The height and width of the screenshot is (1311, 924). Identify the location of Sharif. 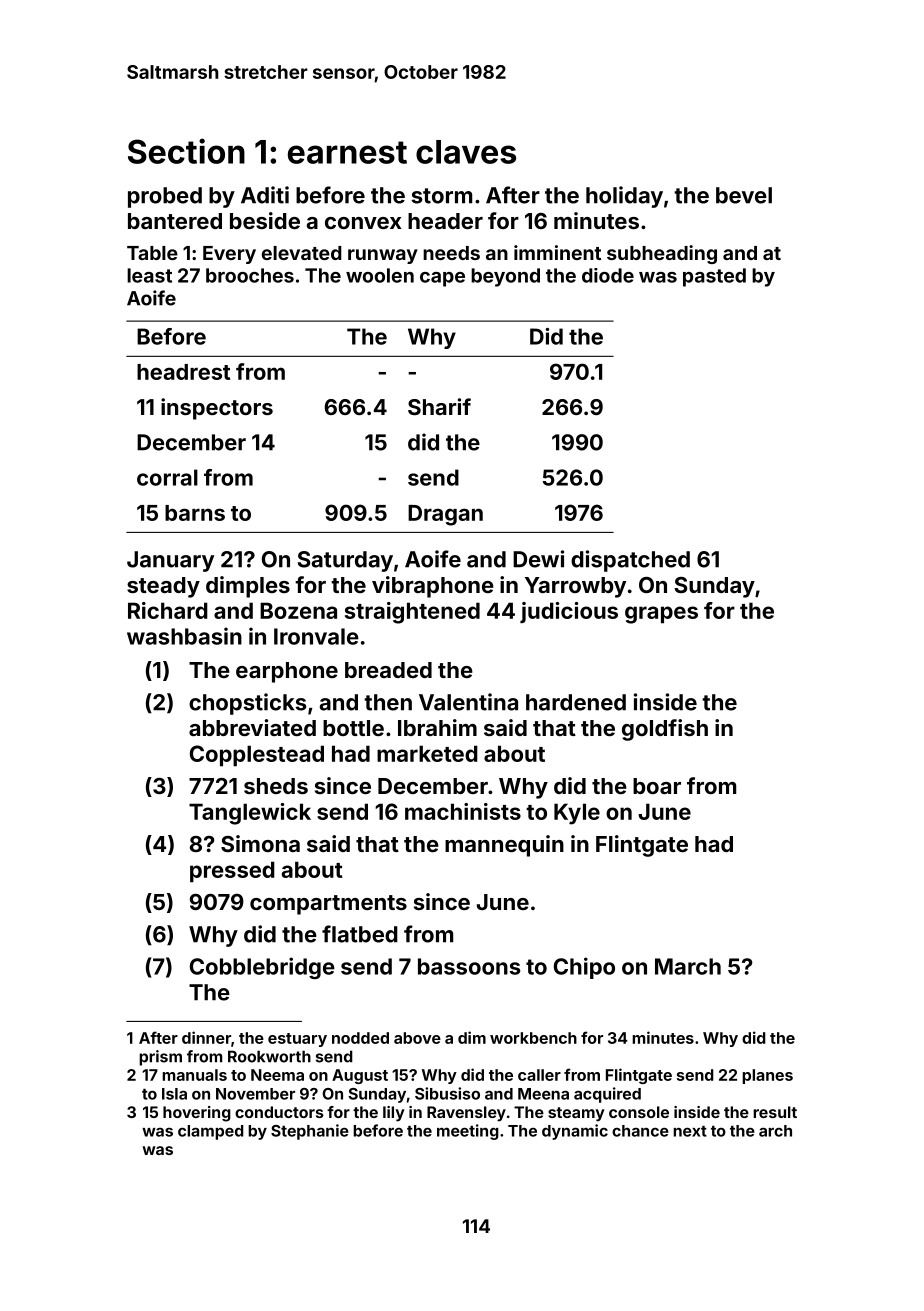
(439, 406).
